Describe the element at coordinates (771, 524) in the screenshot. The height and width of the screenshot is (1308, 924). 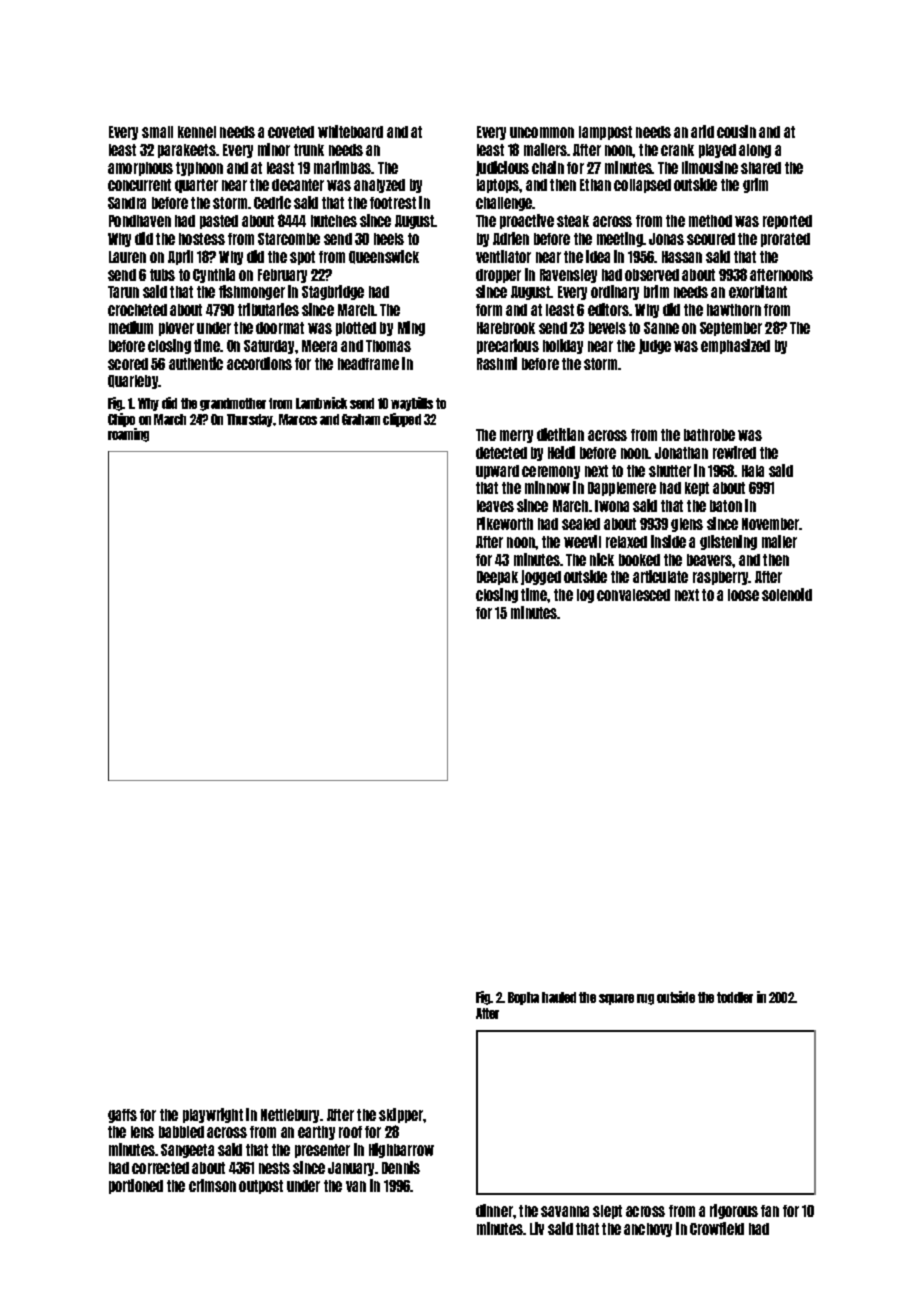
I see `November` at that location.
